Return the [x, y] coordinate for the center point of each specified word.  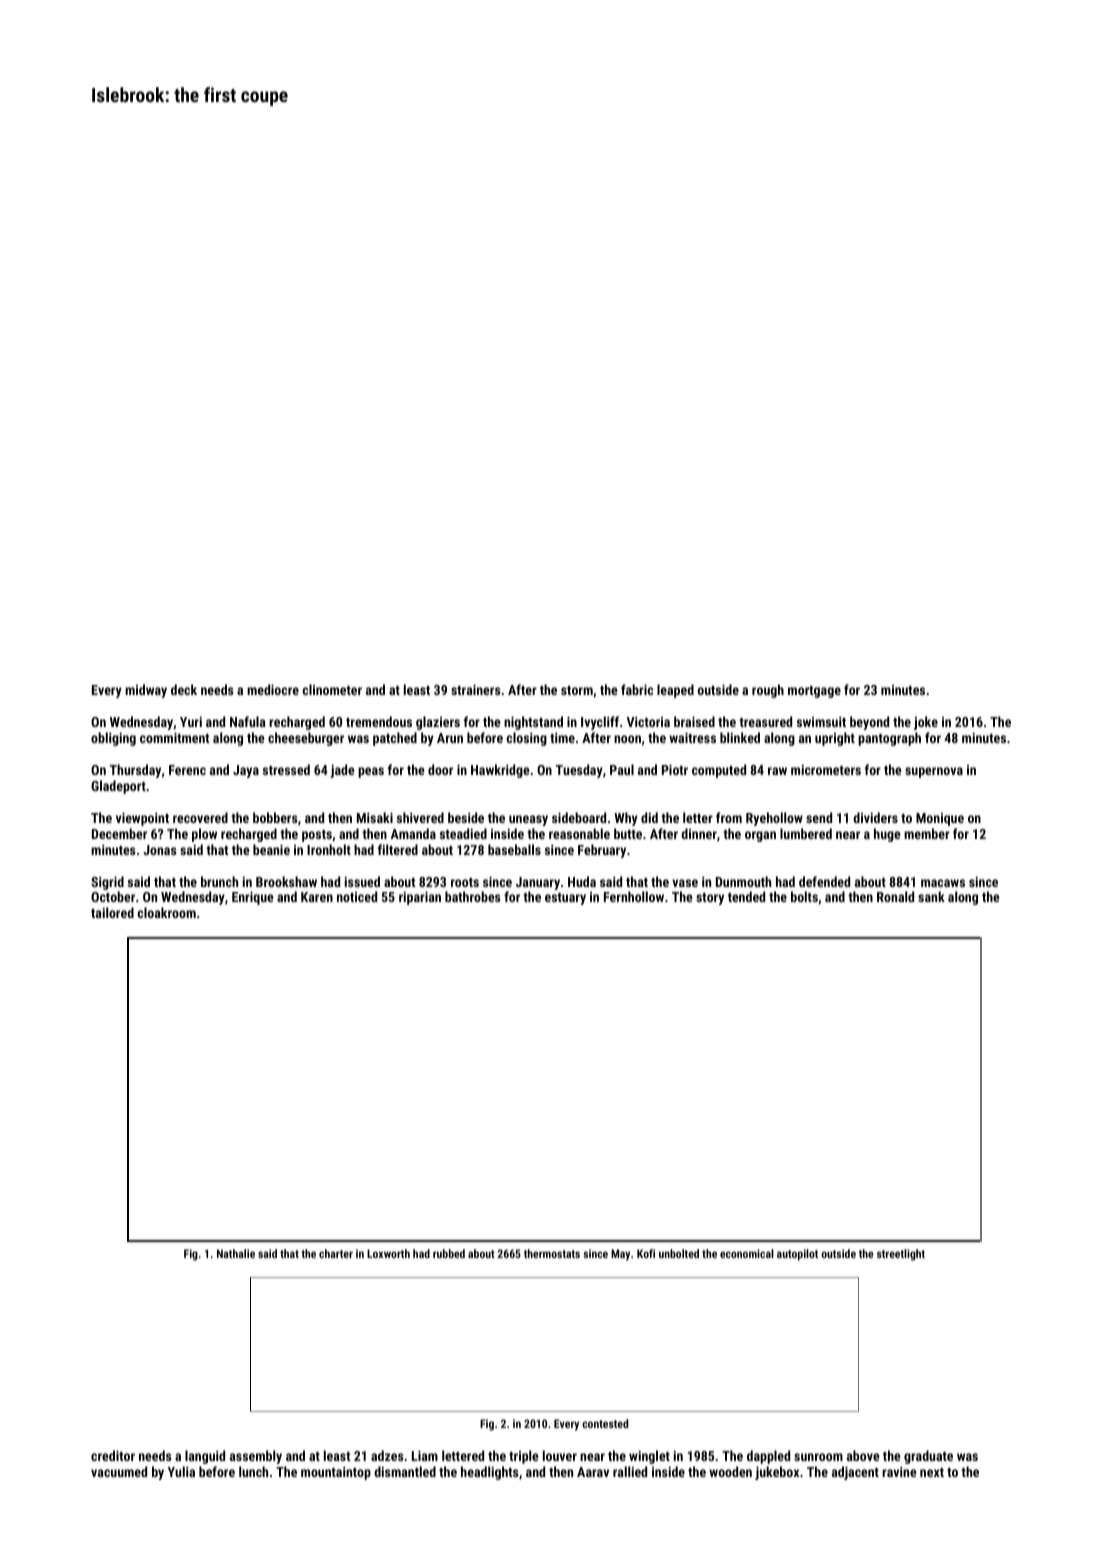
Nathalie [236, 1253]
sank [931, 896]
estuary [565, 899]
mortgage [814, 692]
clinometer [332, 689]
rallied [630, 1471]
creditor [113, 1455]
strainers [476, 689]
